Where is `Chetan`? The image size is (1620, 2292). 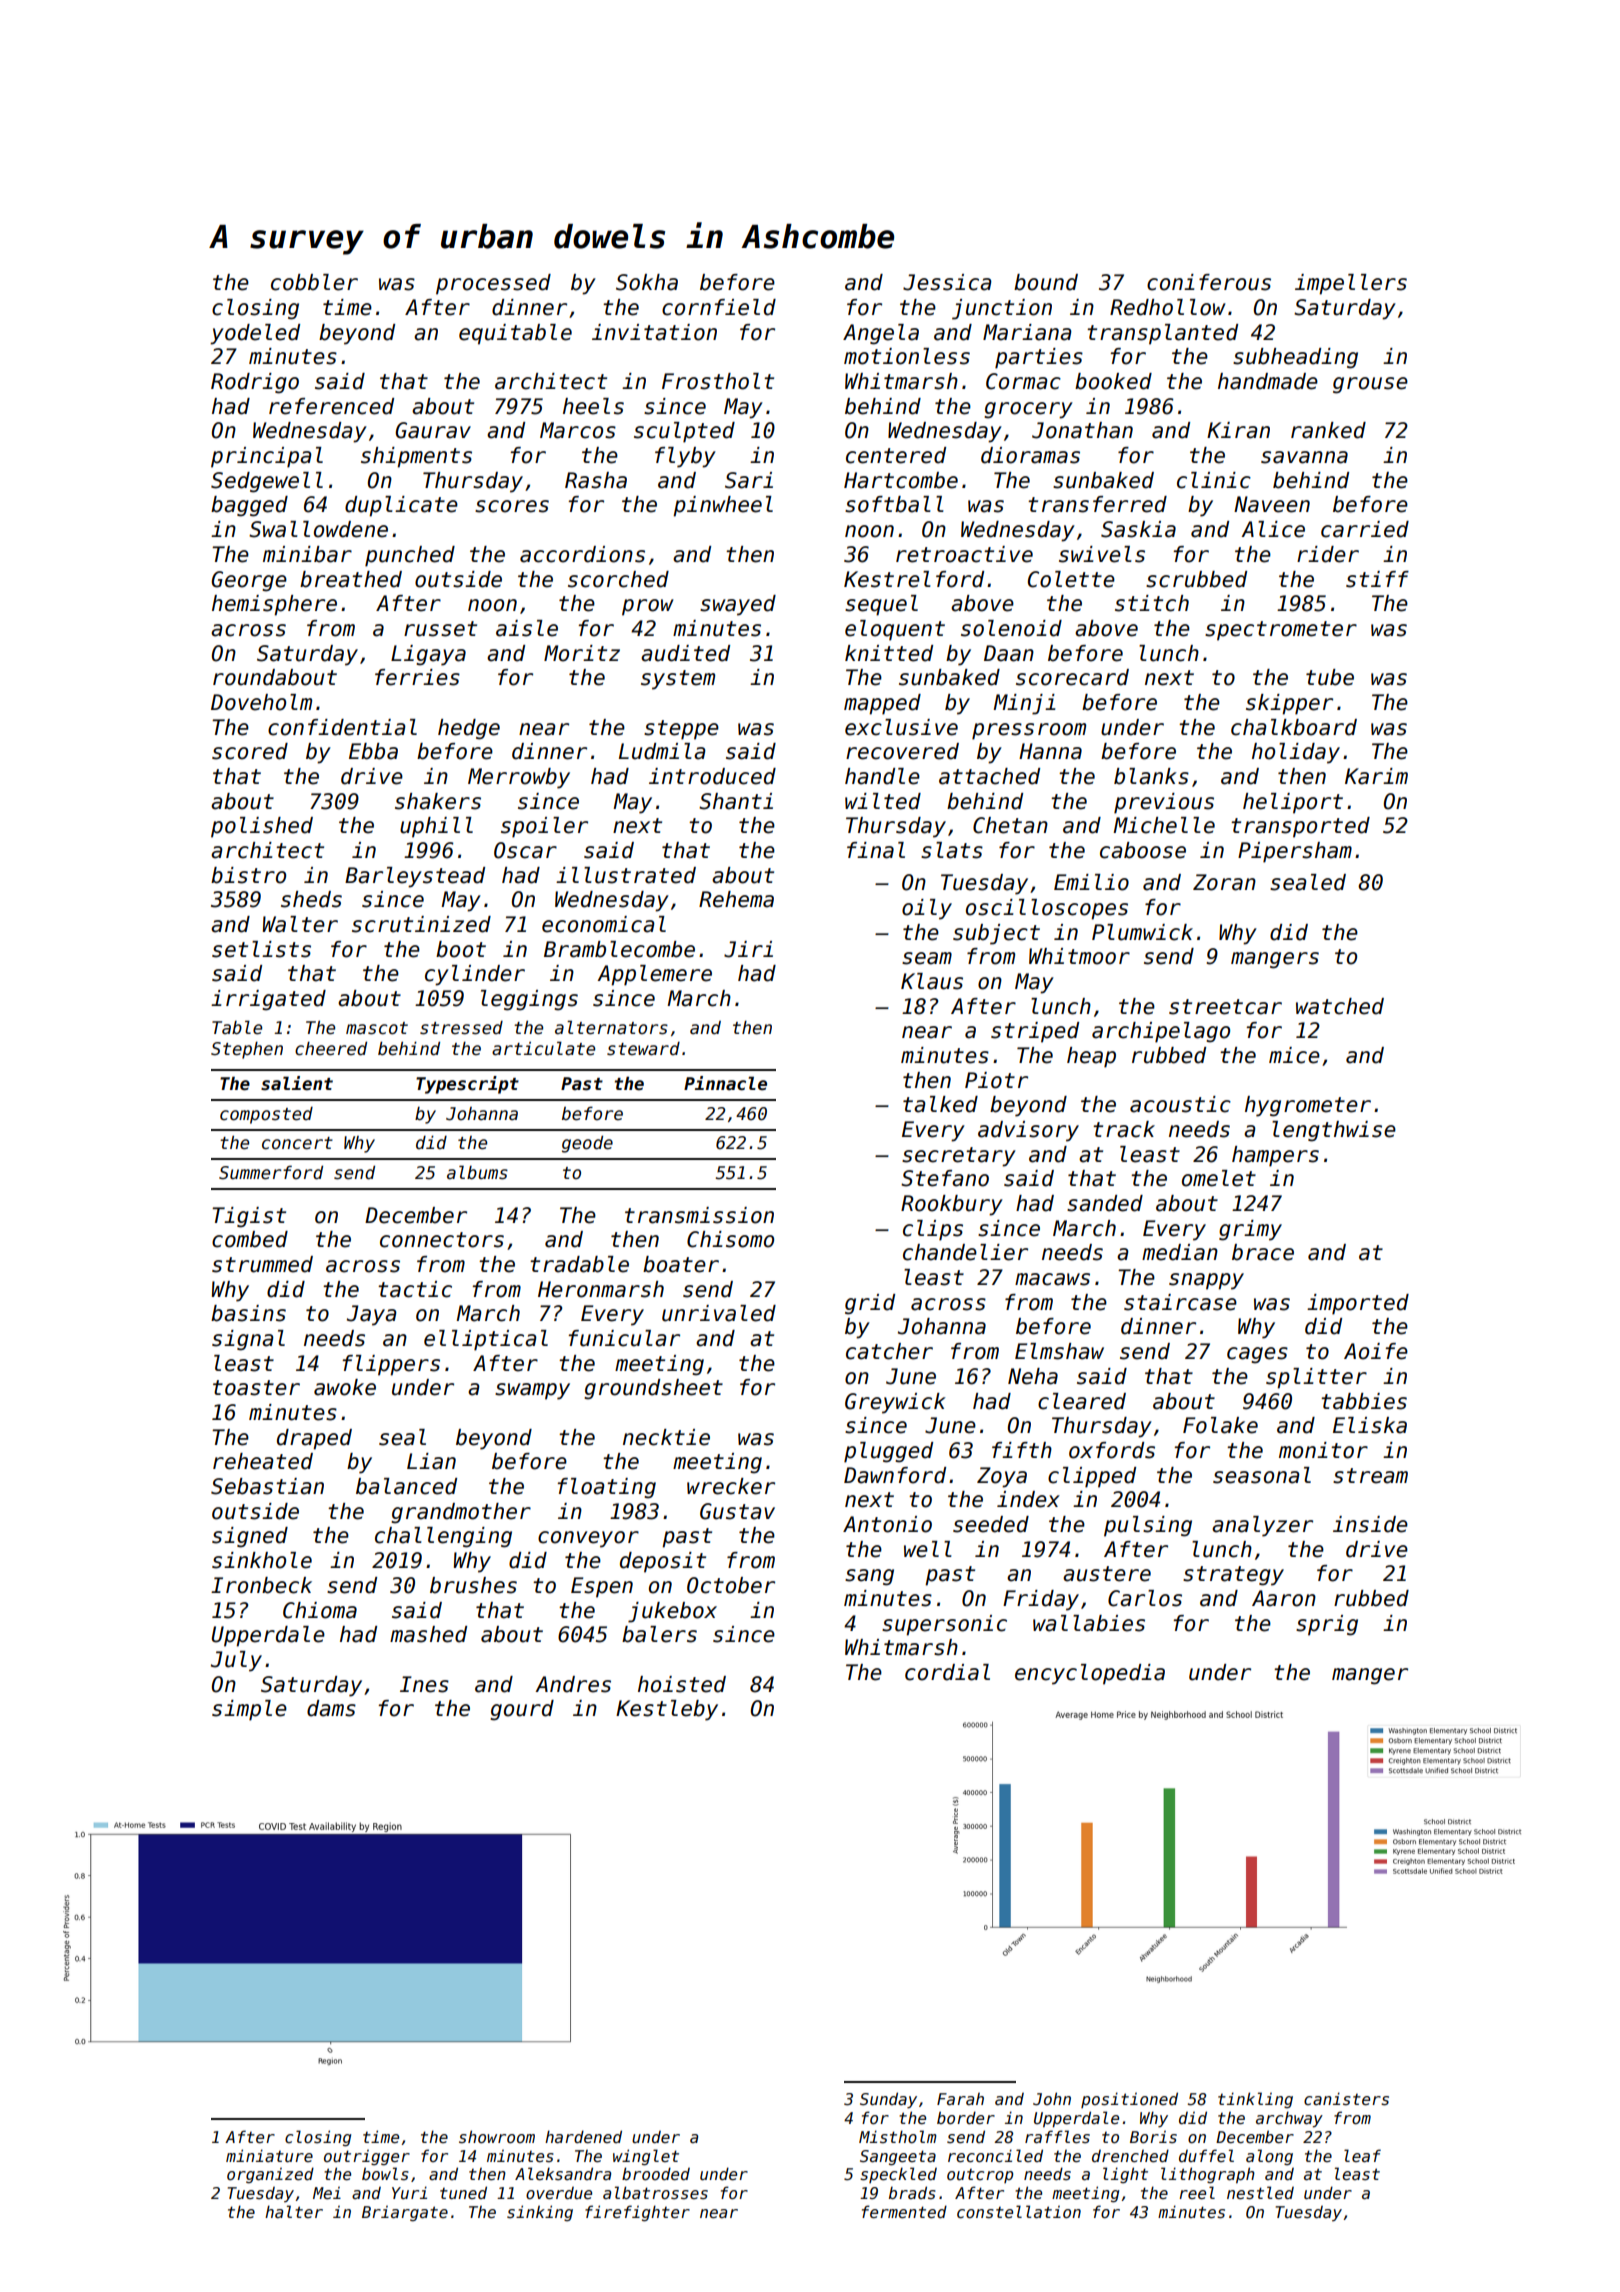
Chetan is located at coordinates (1010, 825).
